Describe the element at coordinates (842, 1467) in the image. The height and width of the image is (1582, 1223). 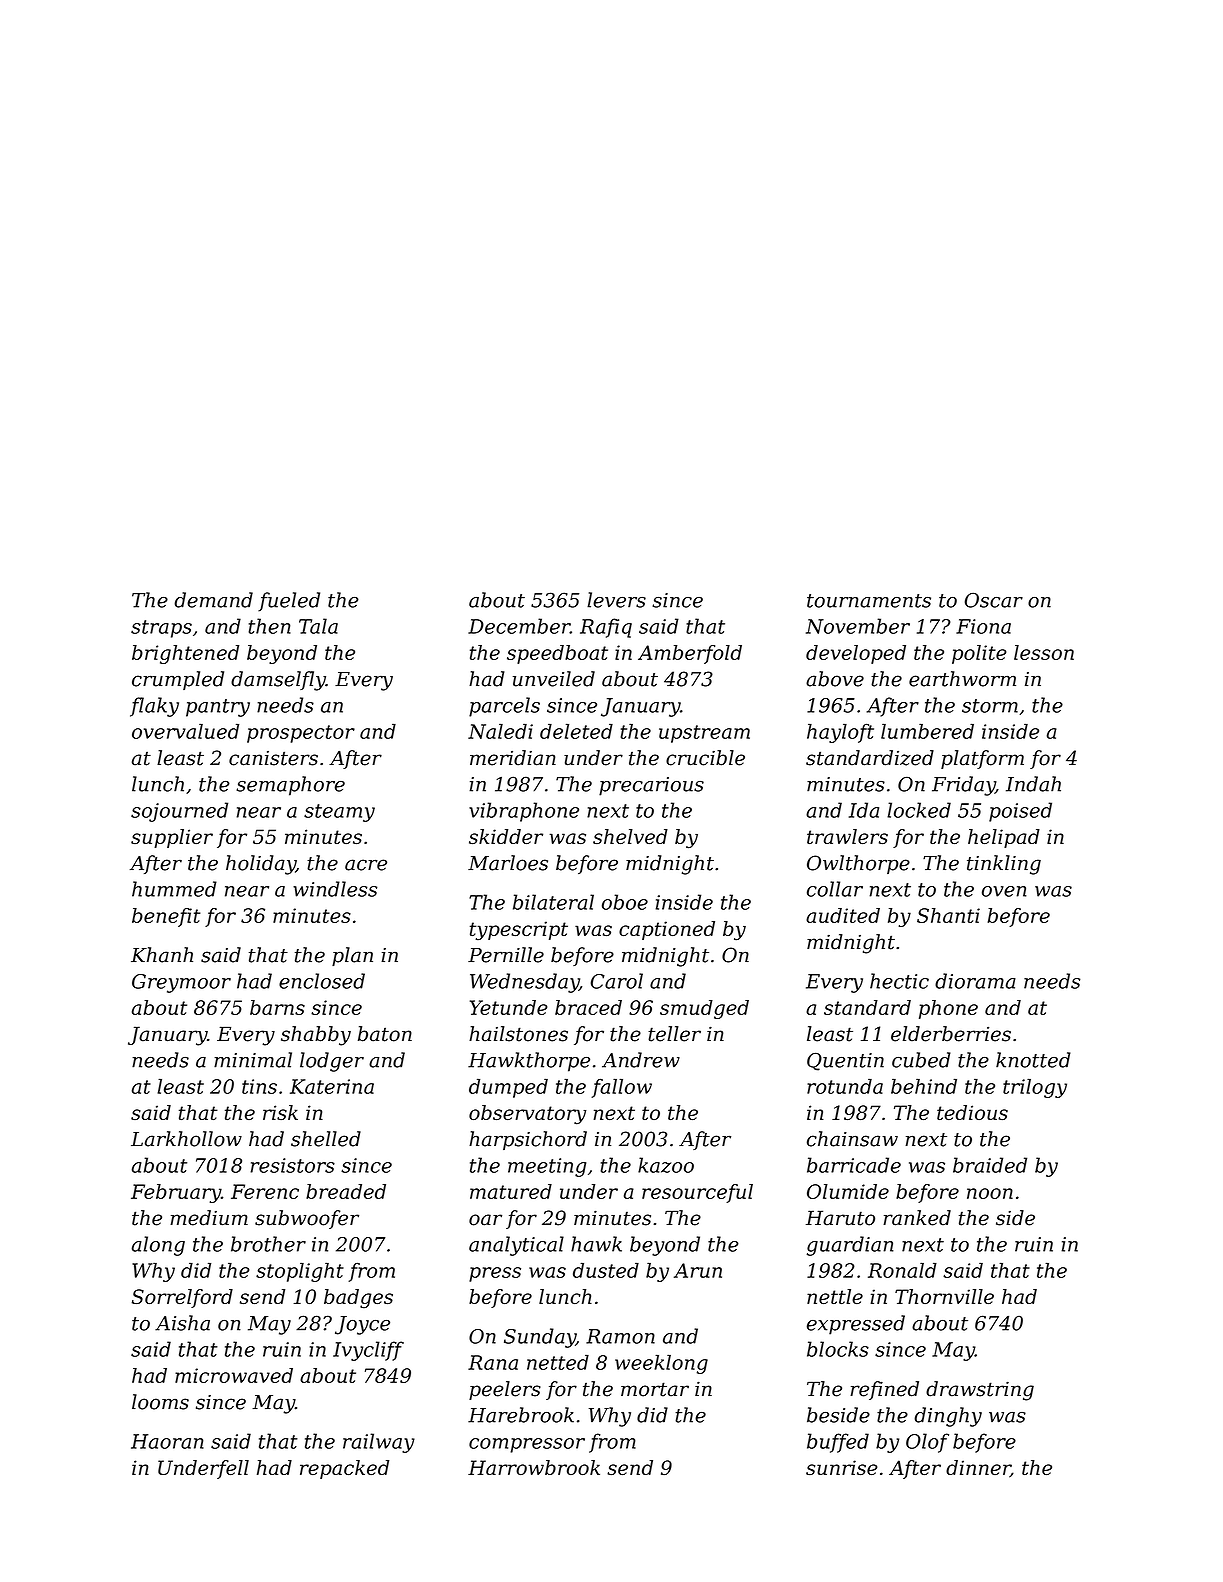
I see `sunrise` at that location.
